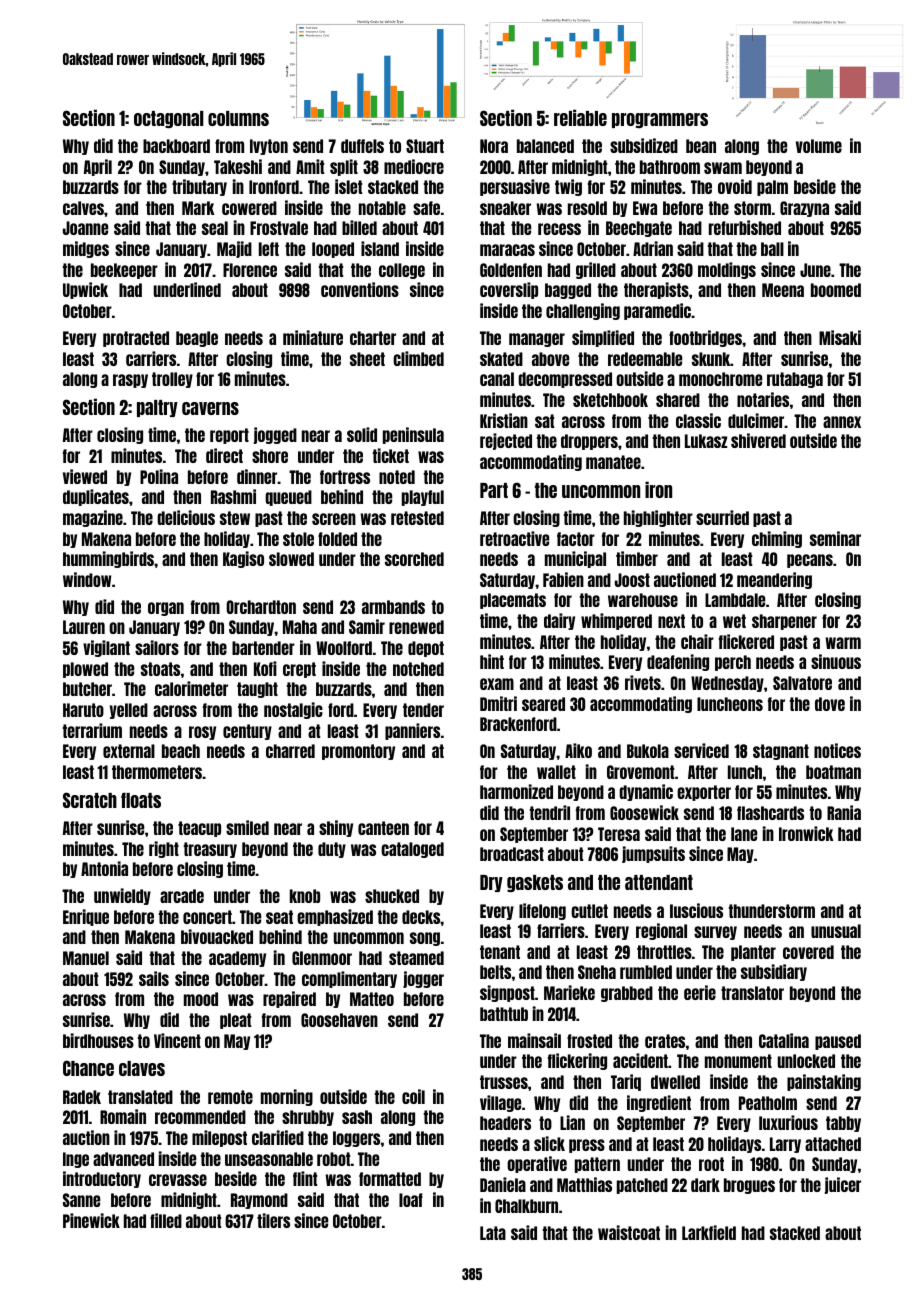 This image has height=1314, width=924. I want to click on Larkfield, so click(709, 1232).
